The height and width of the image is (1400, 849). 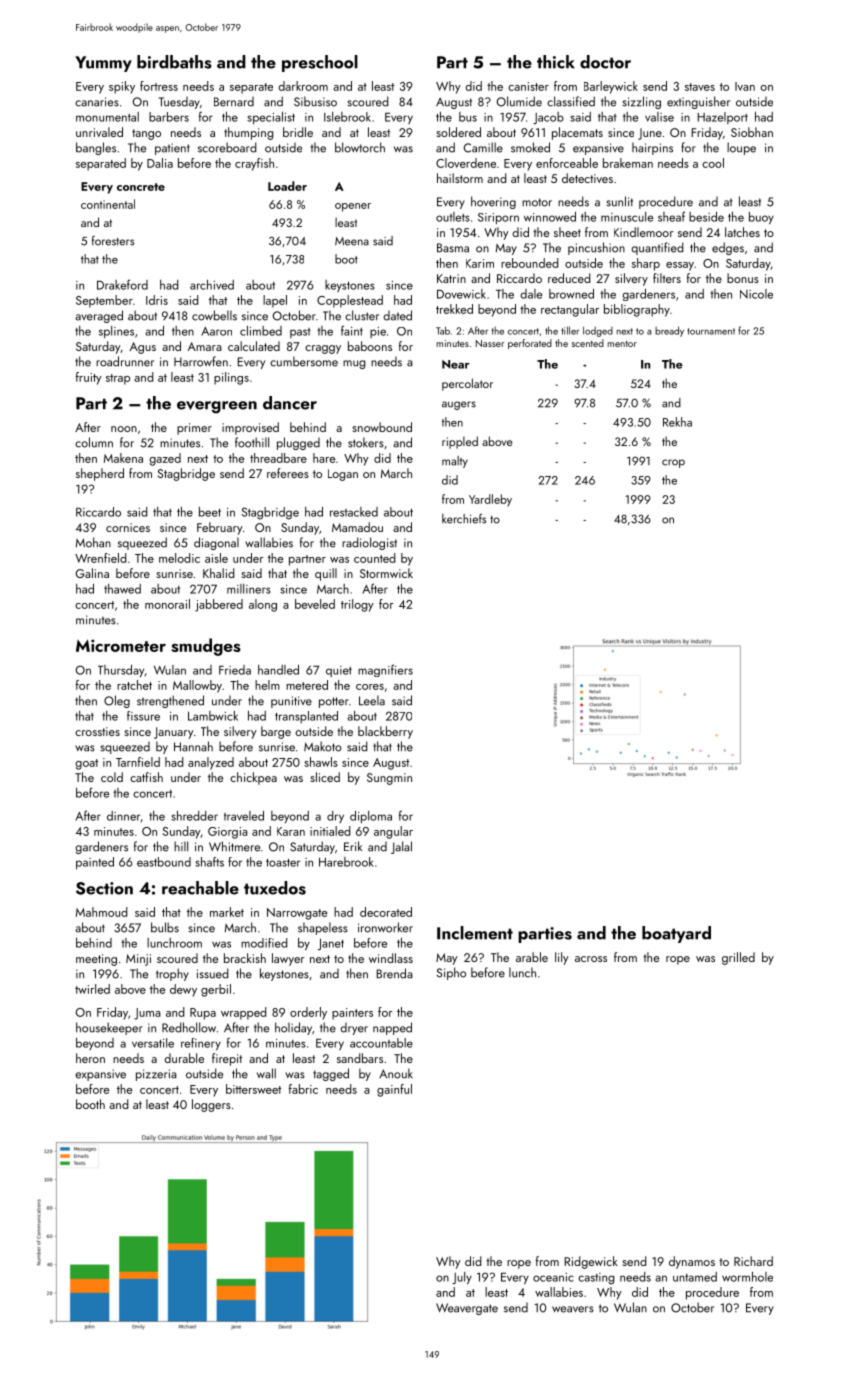 I want to click on pie, so click(x=378, y=332).
